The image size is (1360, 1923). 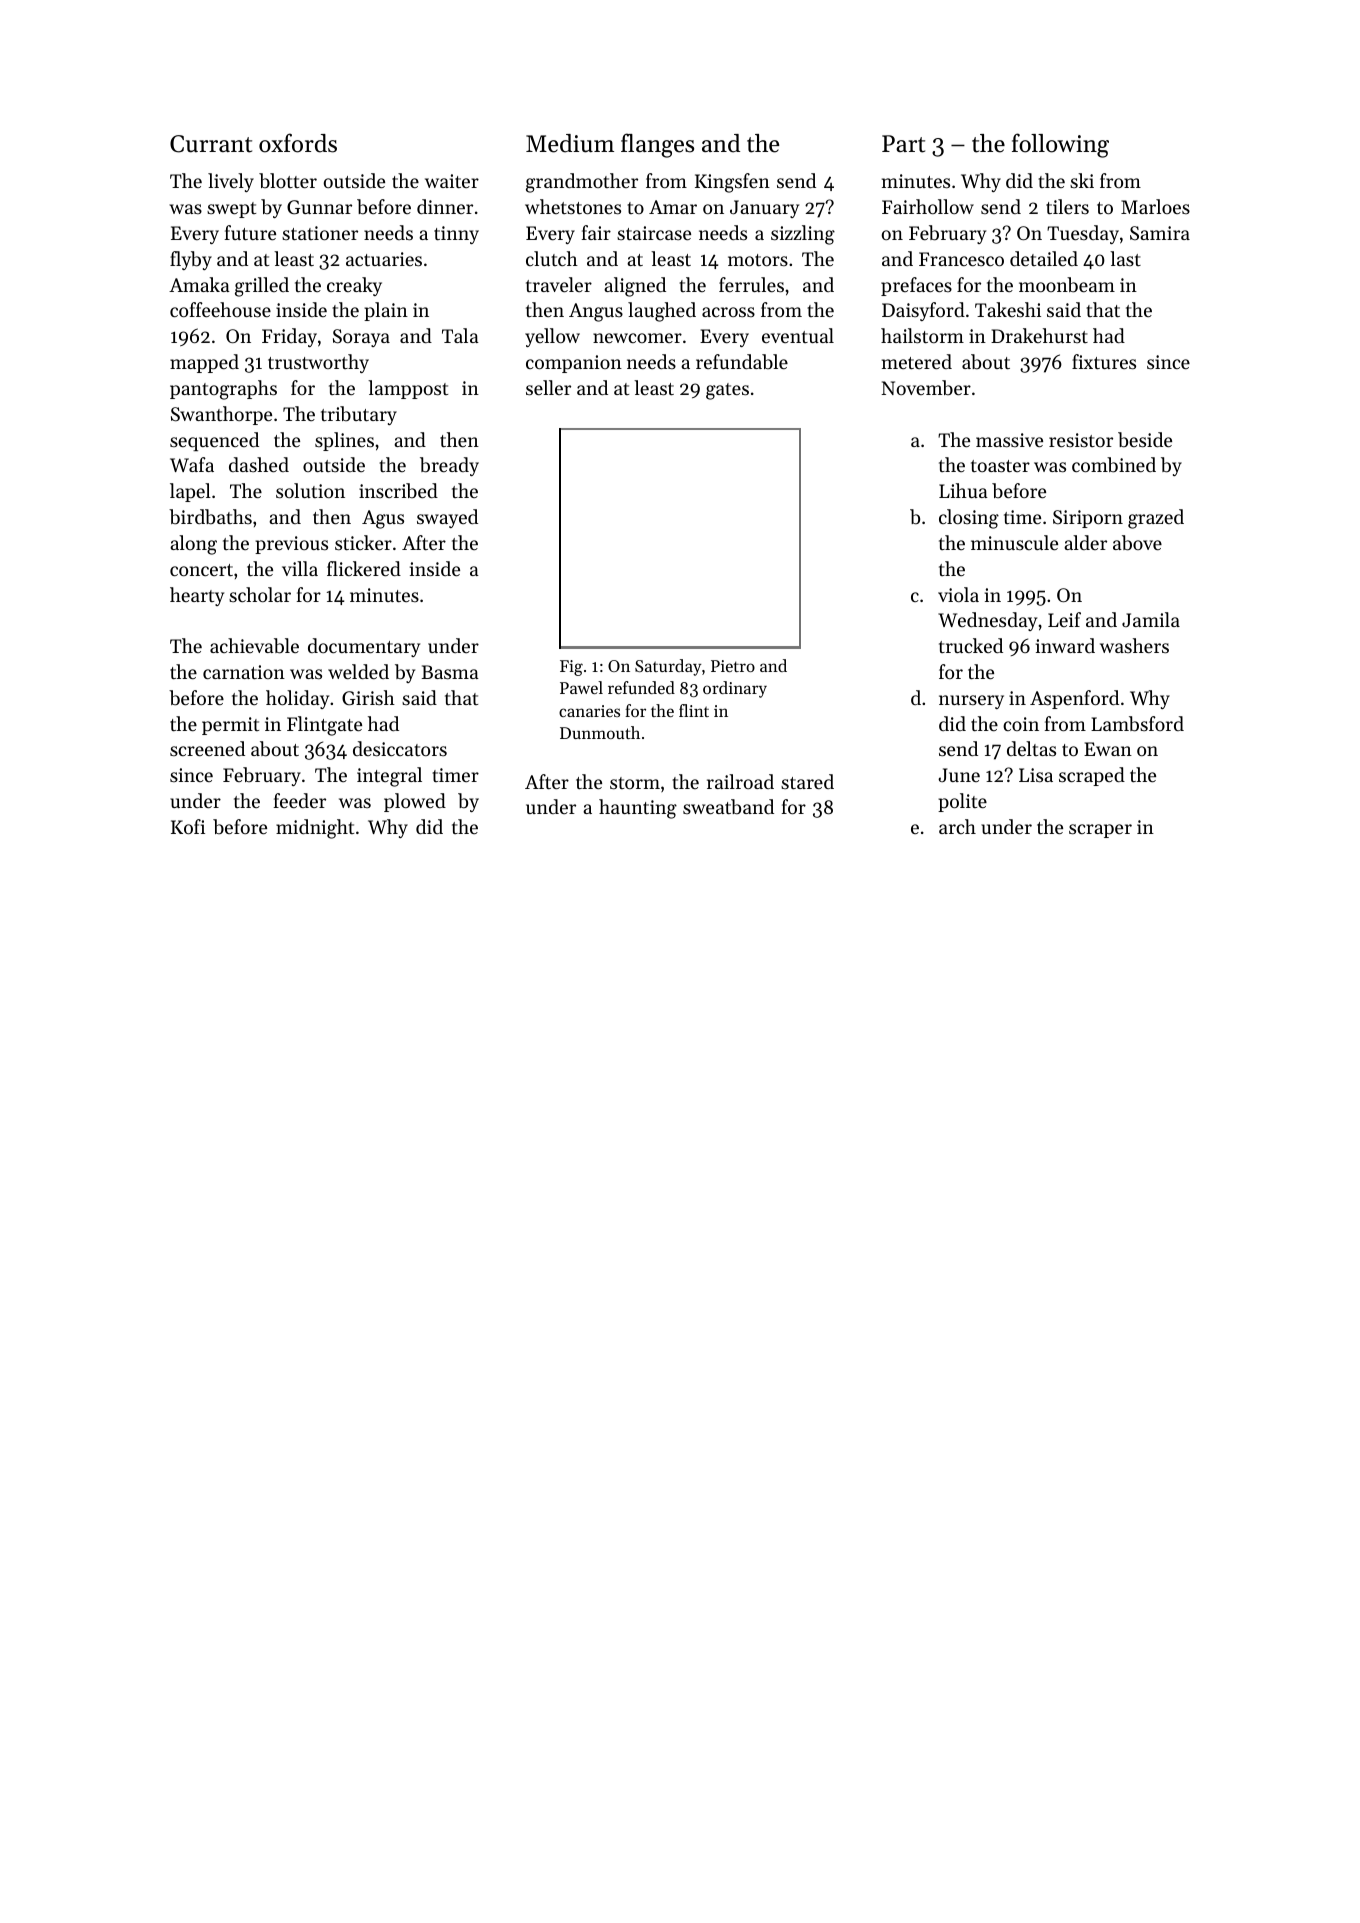 What do you see at coordinates (1145, 440) in the page?
I see `beside` at bounding box center [1145, 440].
